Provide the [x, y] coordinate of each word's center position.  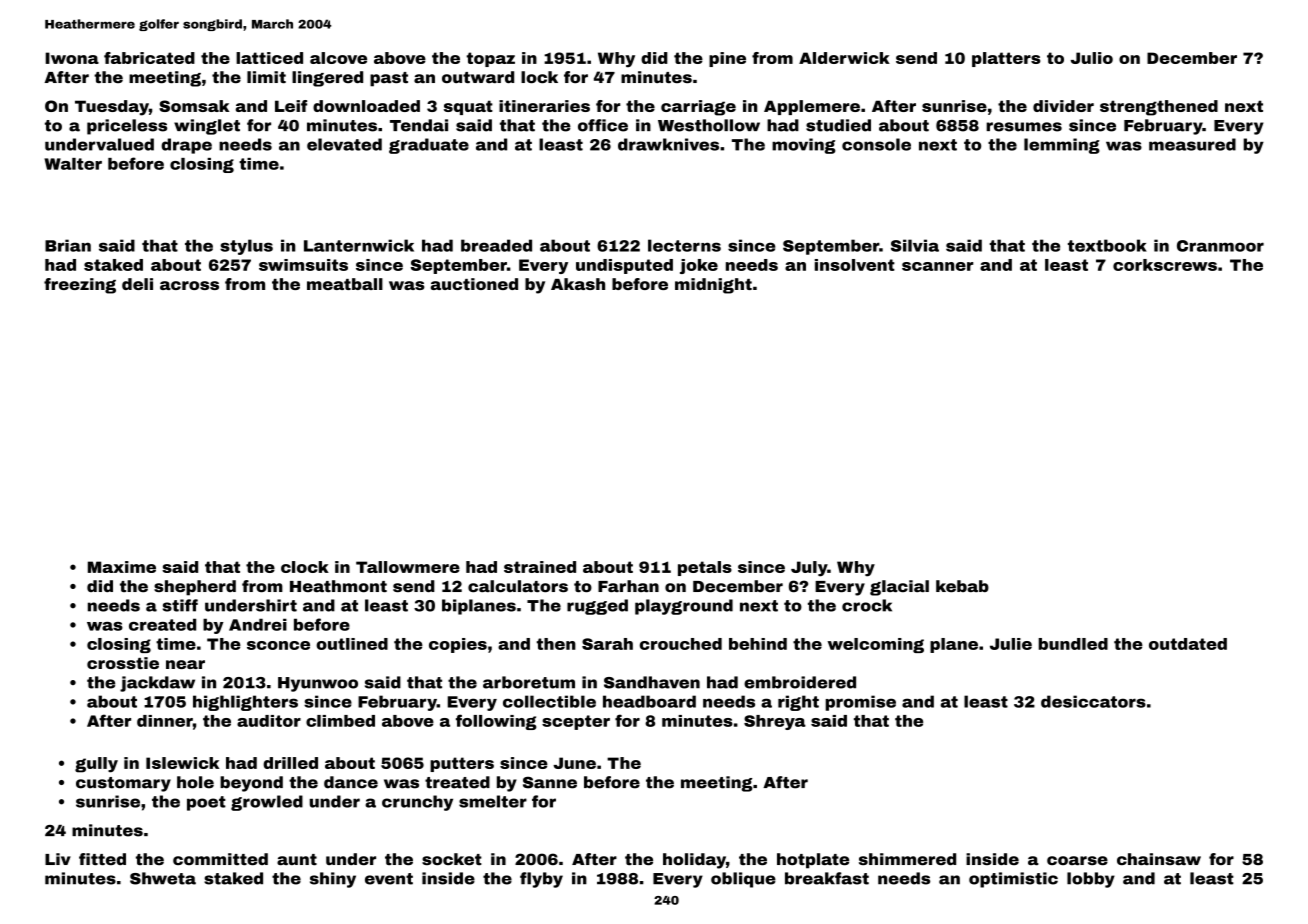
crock [867, 605]
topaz [491, 59]
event [389, 879]
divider [1063, 106]
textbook [1107, 245]
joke [699, 266]
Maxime [122, 567]
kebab [962, 586]
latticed [269, 58]
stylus [246, 247]
